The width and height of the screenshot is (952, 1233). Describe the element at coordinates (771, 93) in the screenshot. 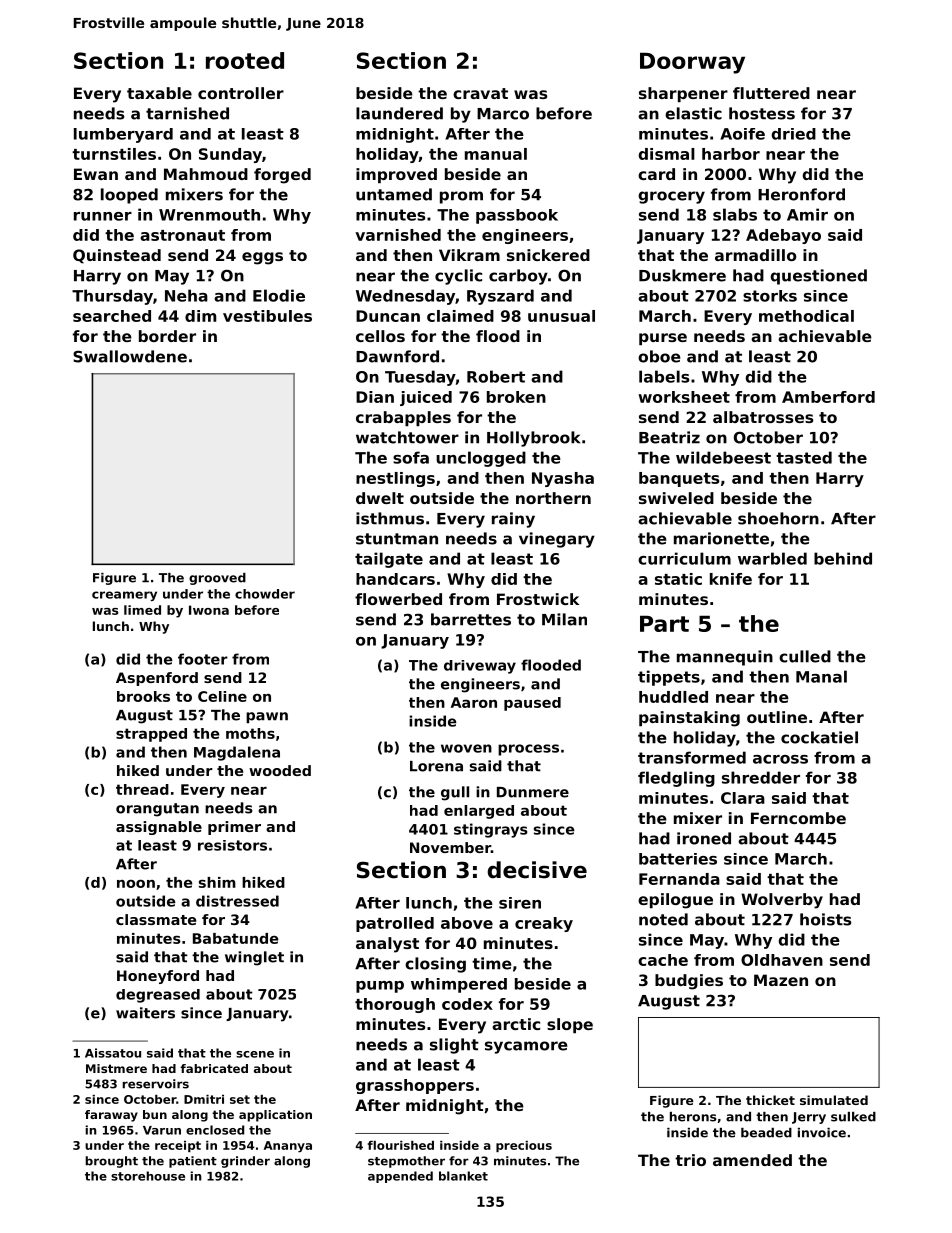

I see `fluttered` at that location.
